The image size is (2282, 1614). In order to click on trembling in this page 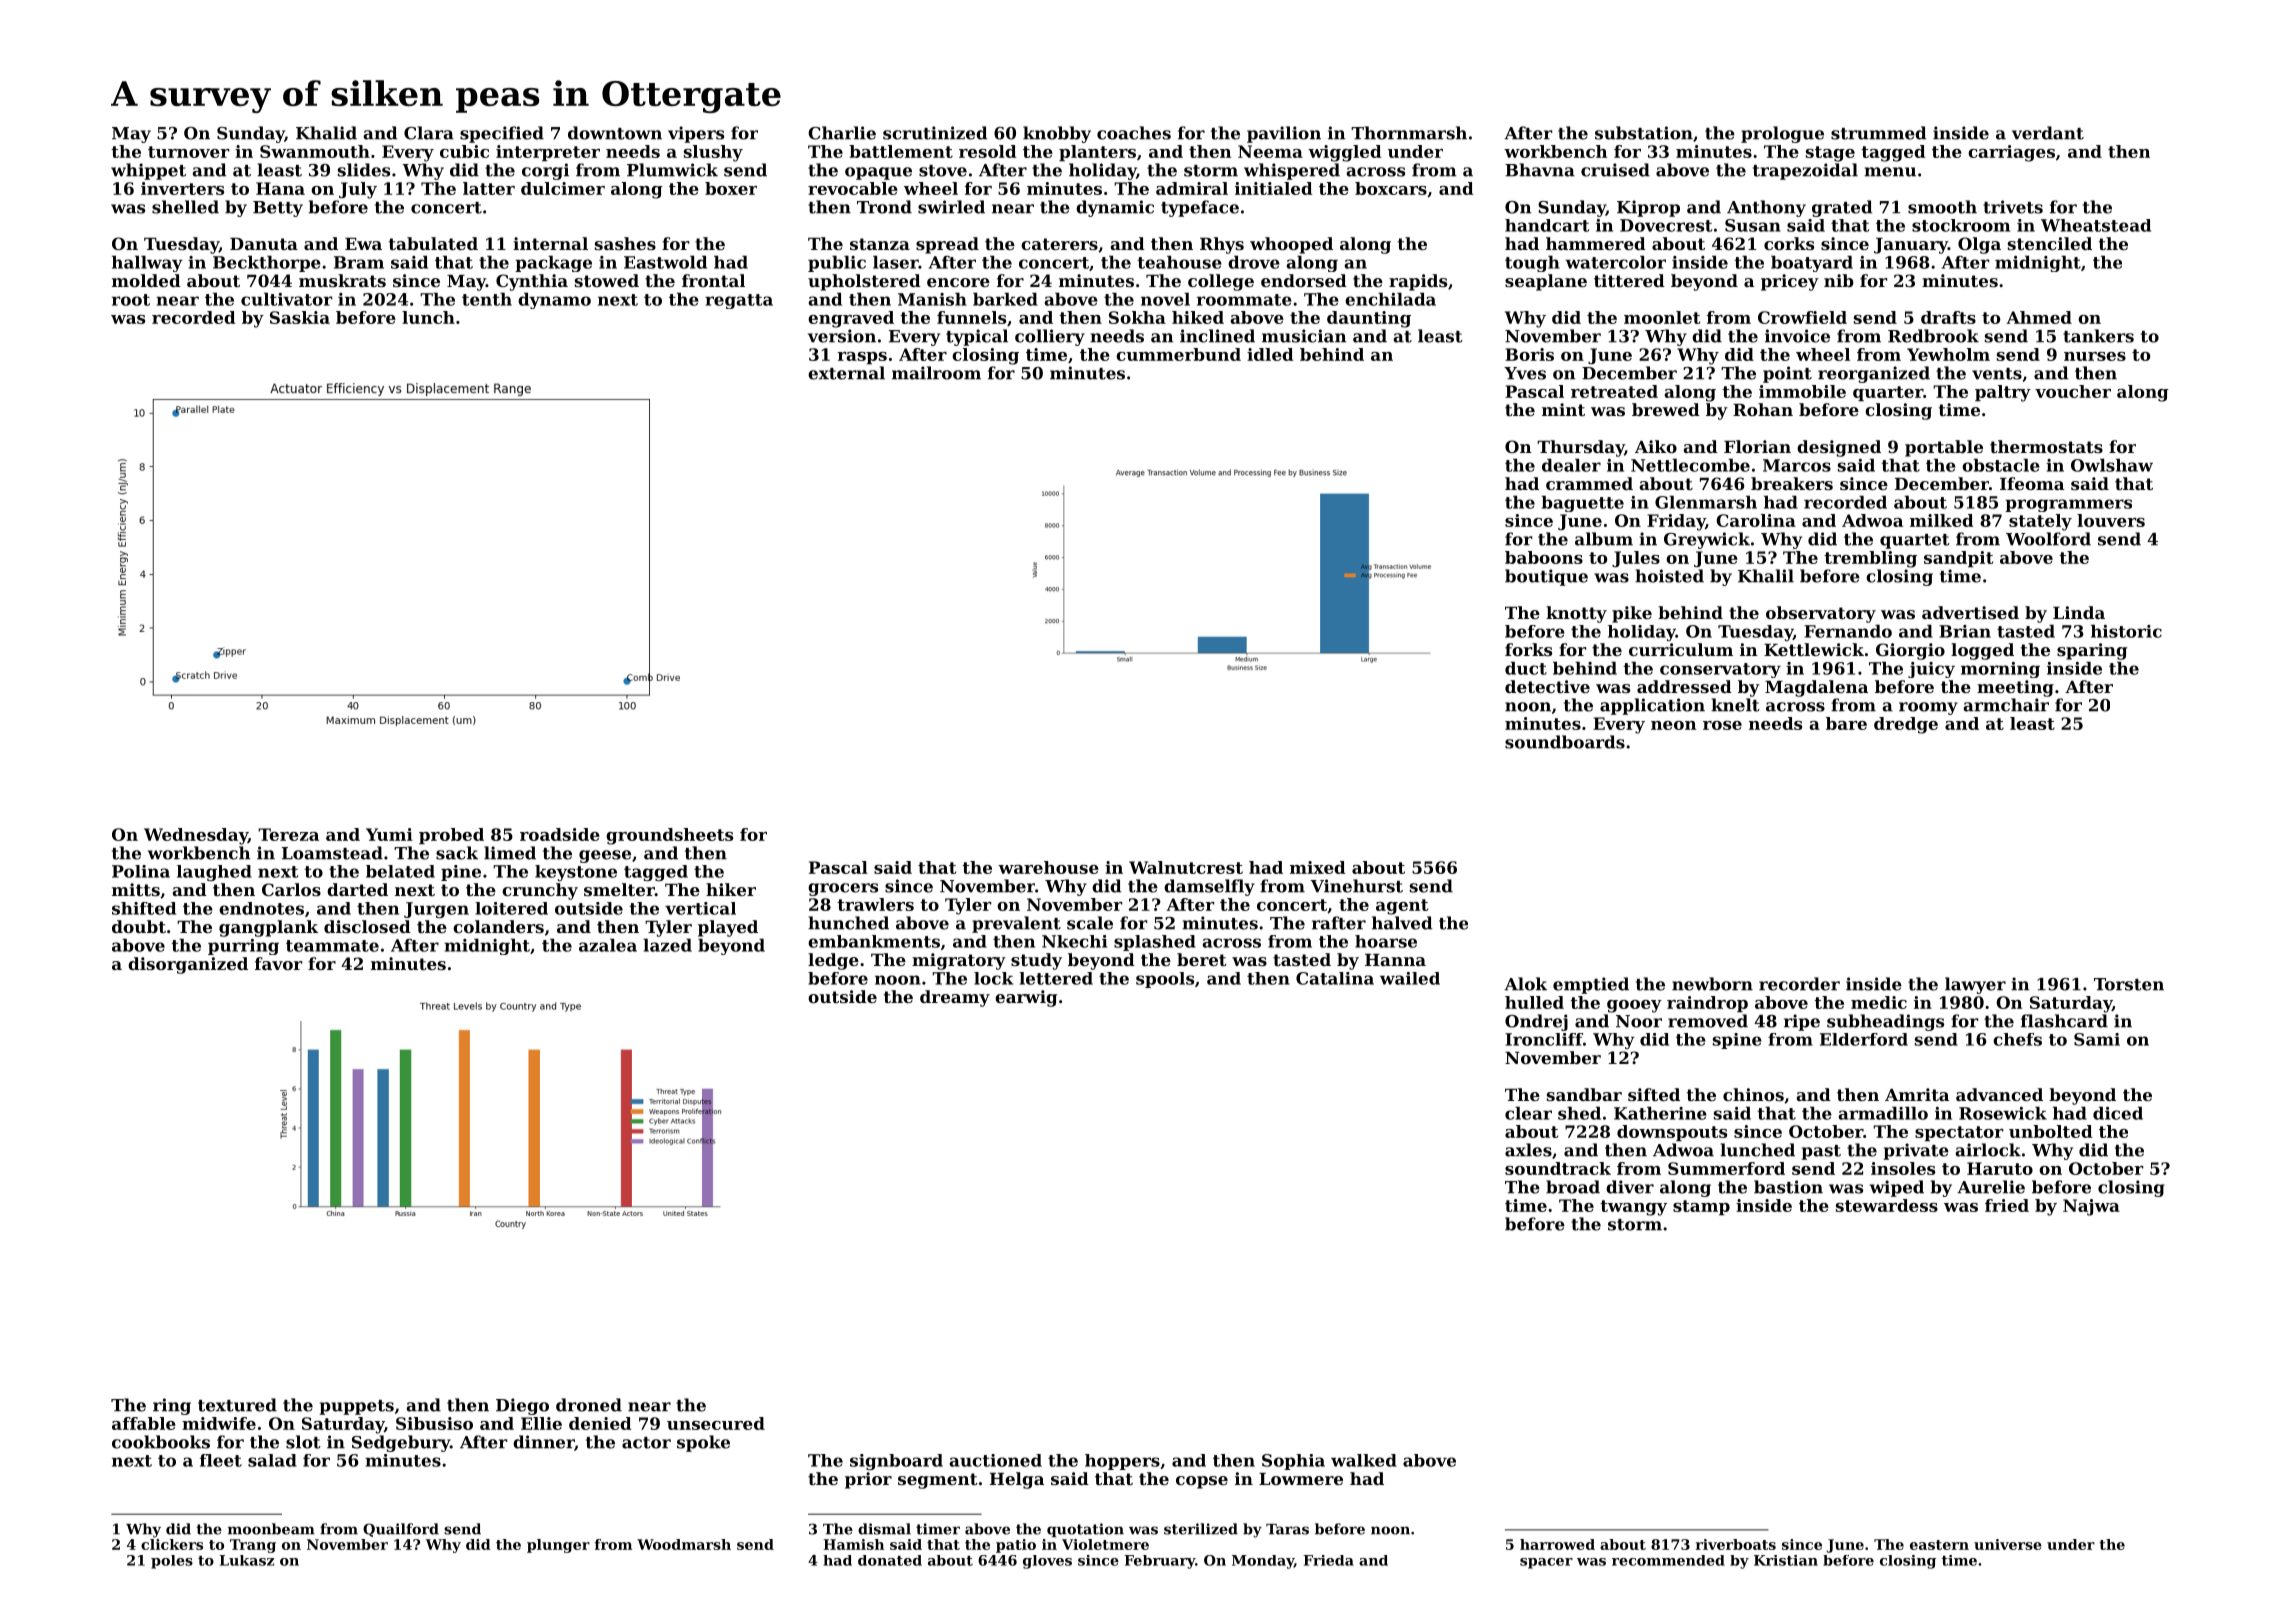, I will do `click(1870, 559)`.
